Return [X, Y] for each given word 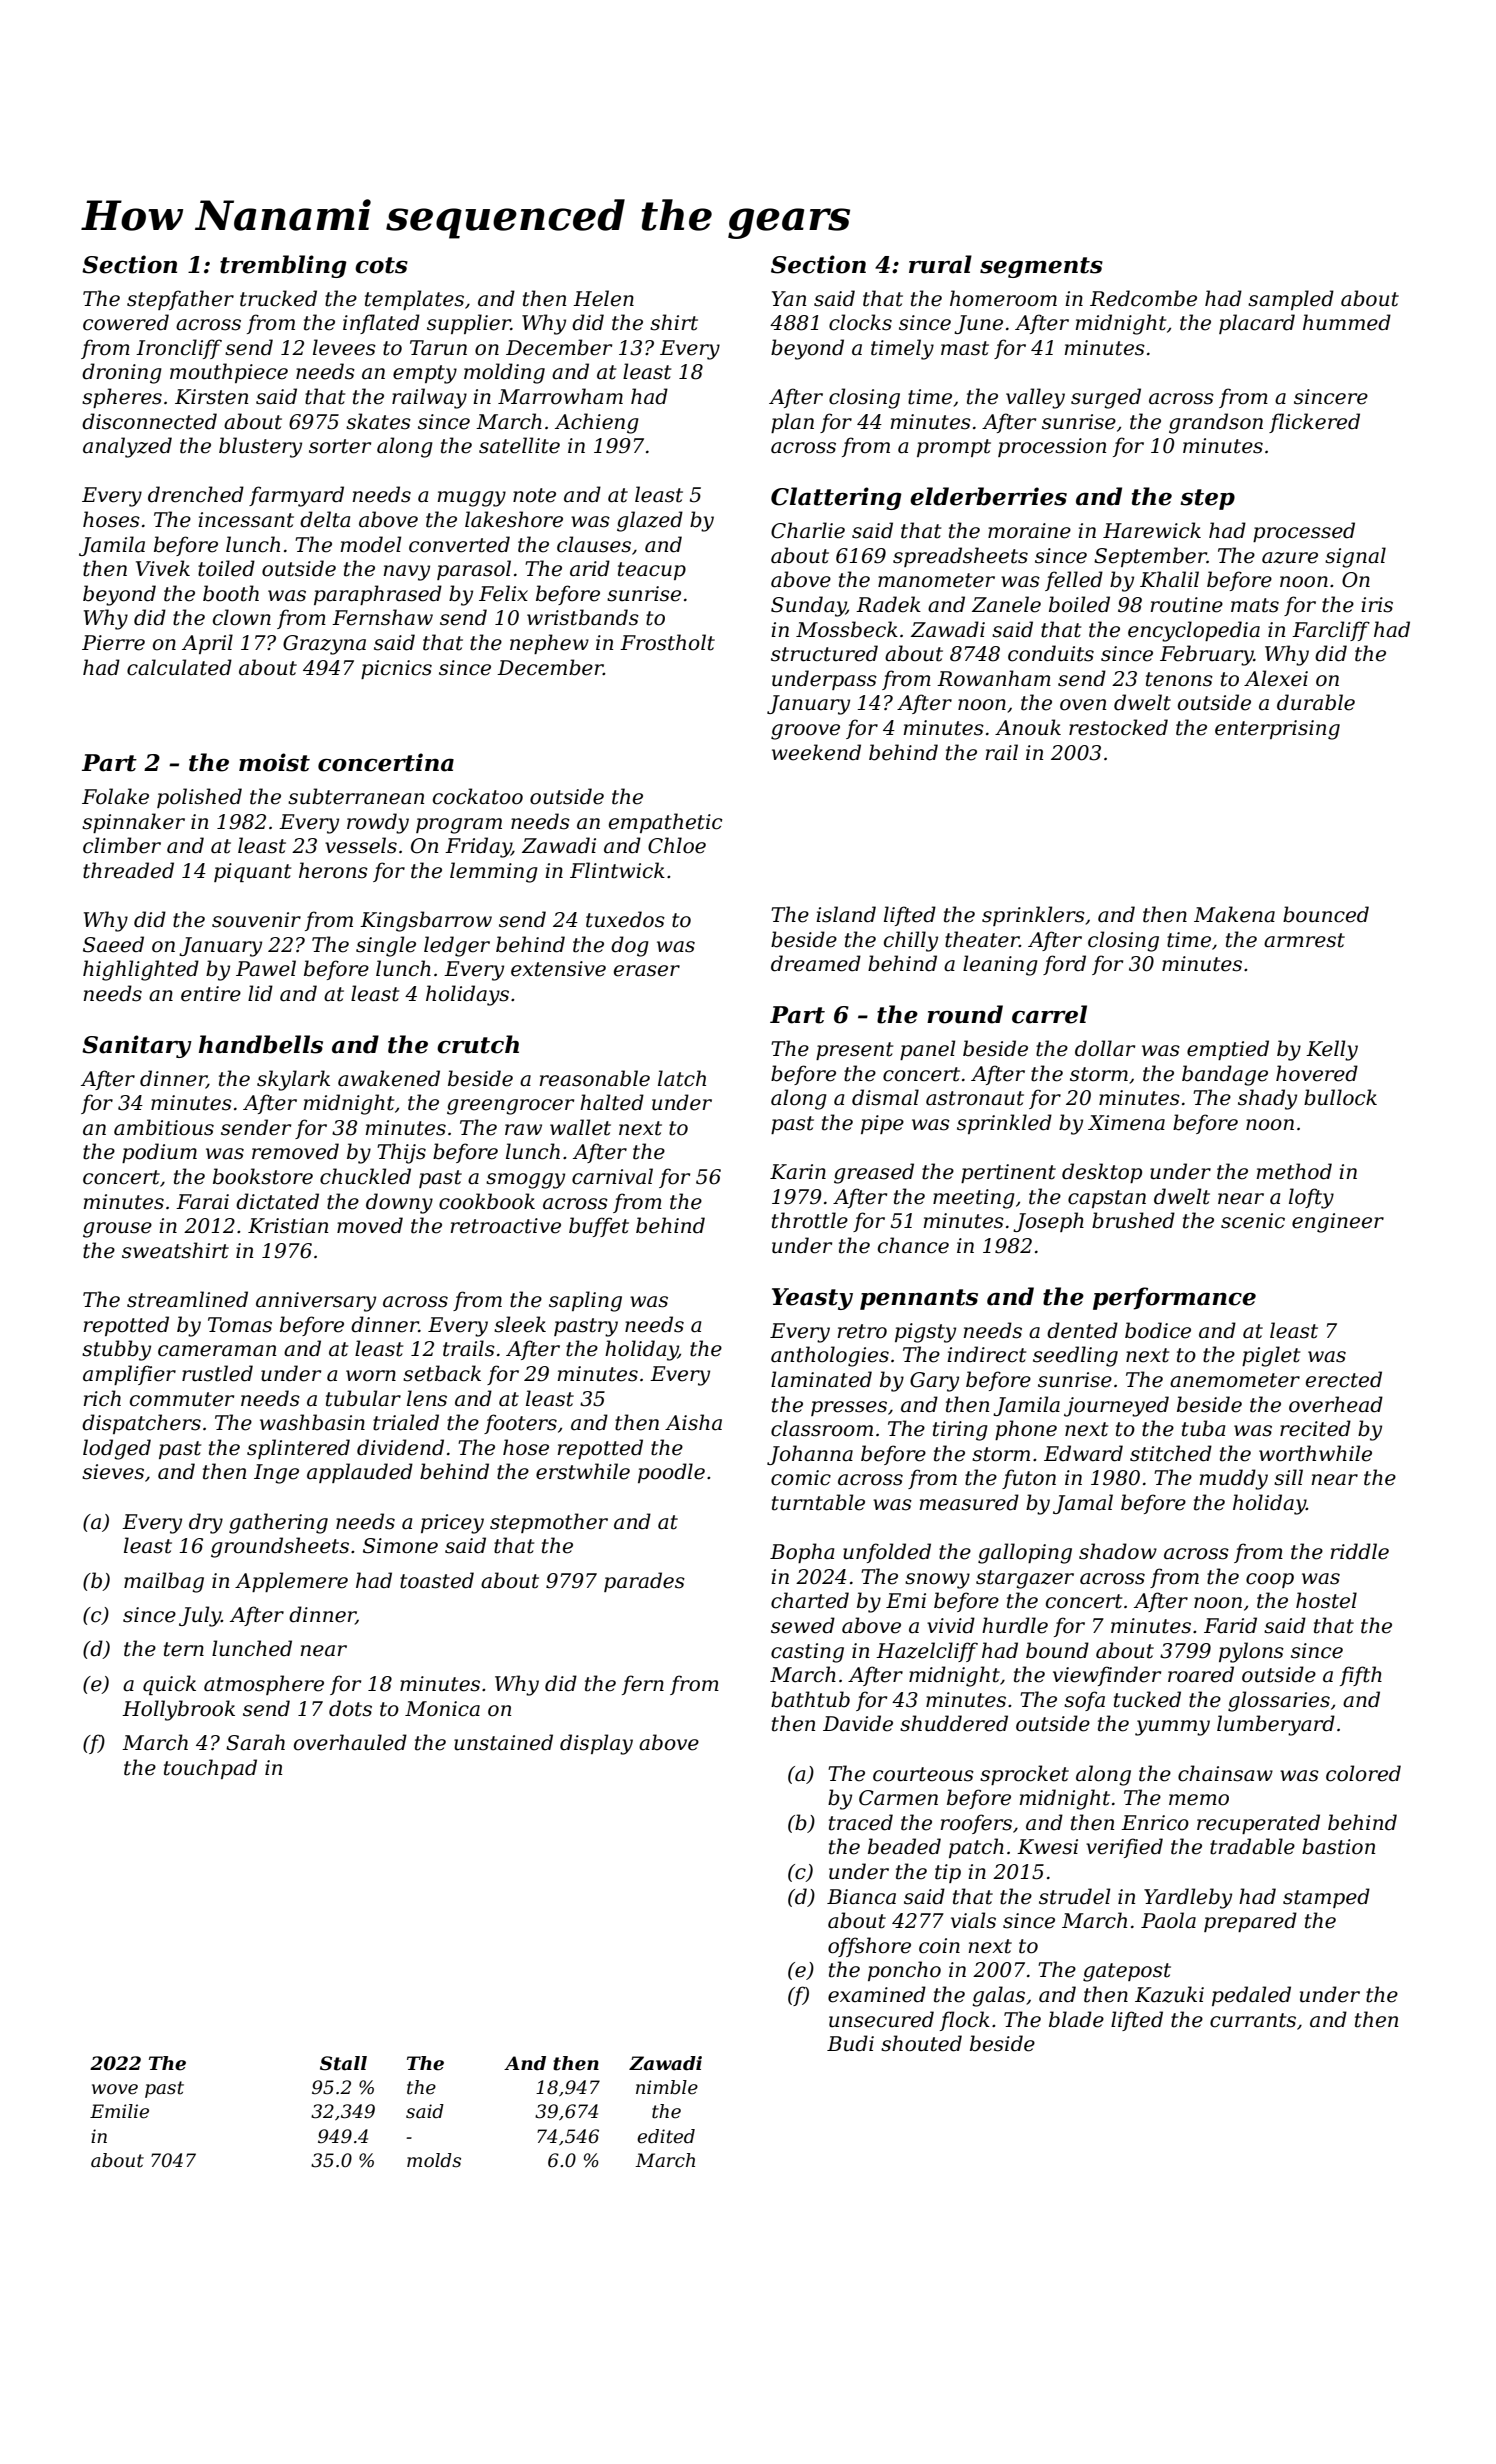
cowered [126, 322]
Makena [1234, 914]
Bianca [861, 1897]
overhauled [350, 1742]
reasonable [595, 1078]
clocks [860, 322]
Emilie [119, 2111]
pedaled [1251, 1996]
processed [1304, 532]
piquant [252, 872]
